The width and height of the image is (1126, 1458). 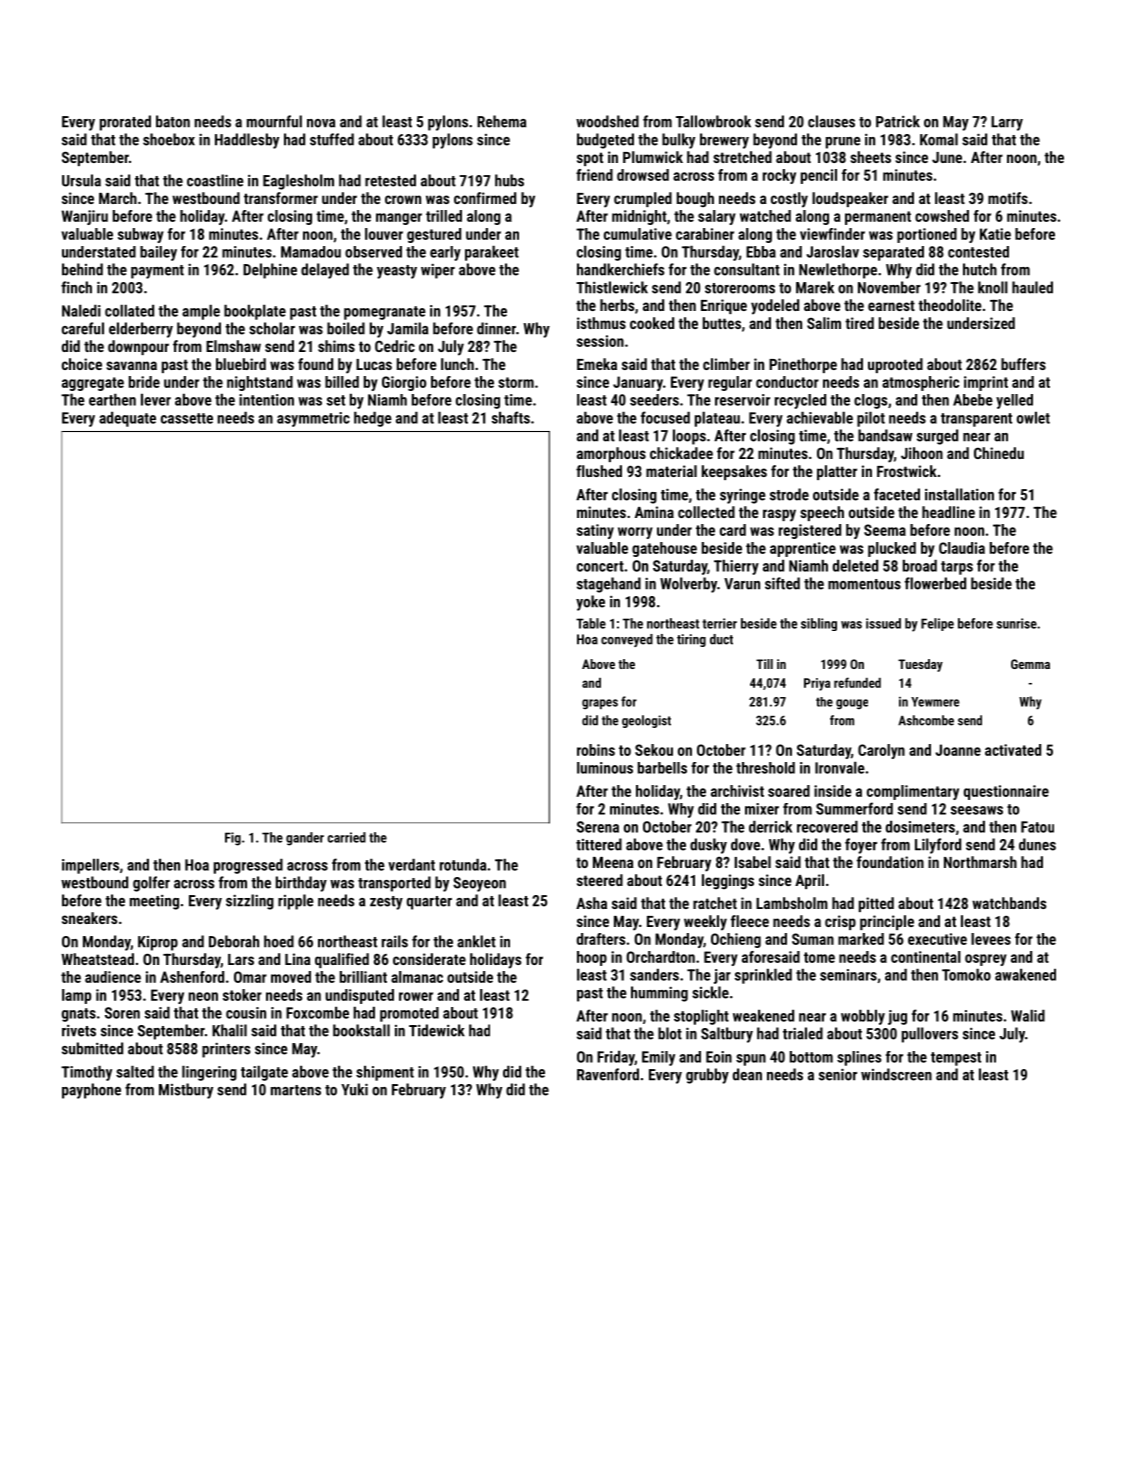 I want to click on lever, so click(x=156, y=400).
